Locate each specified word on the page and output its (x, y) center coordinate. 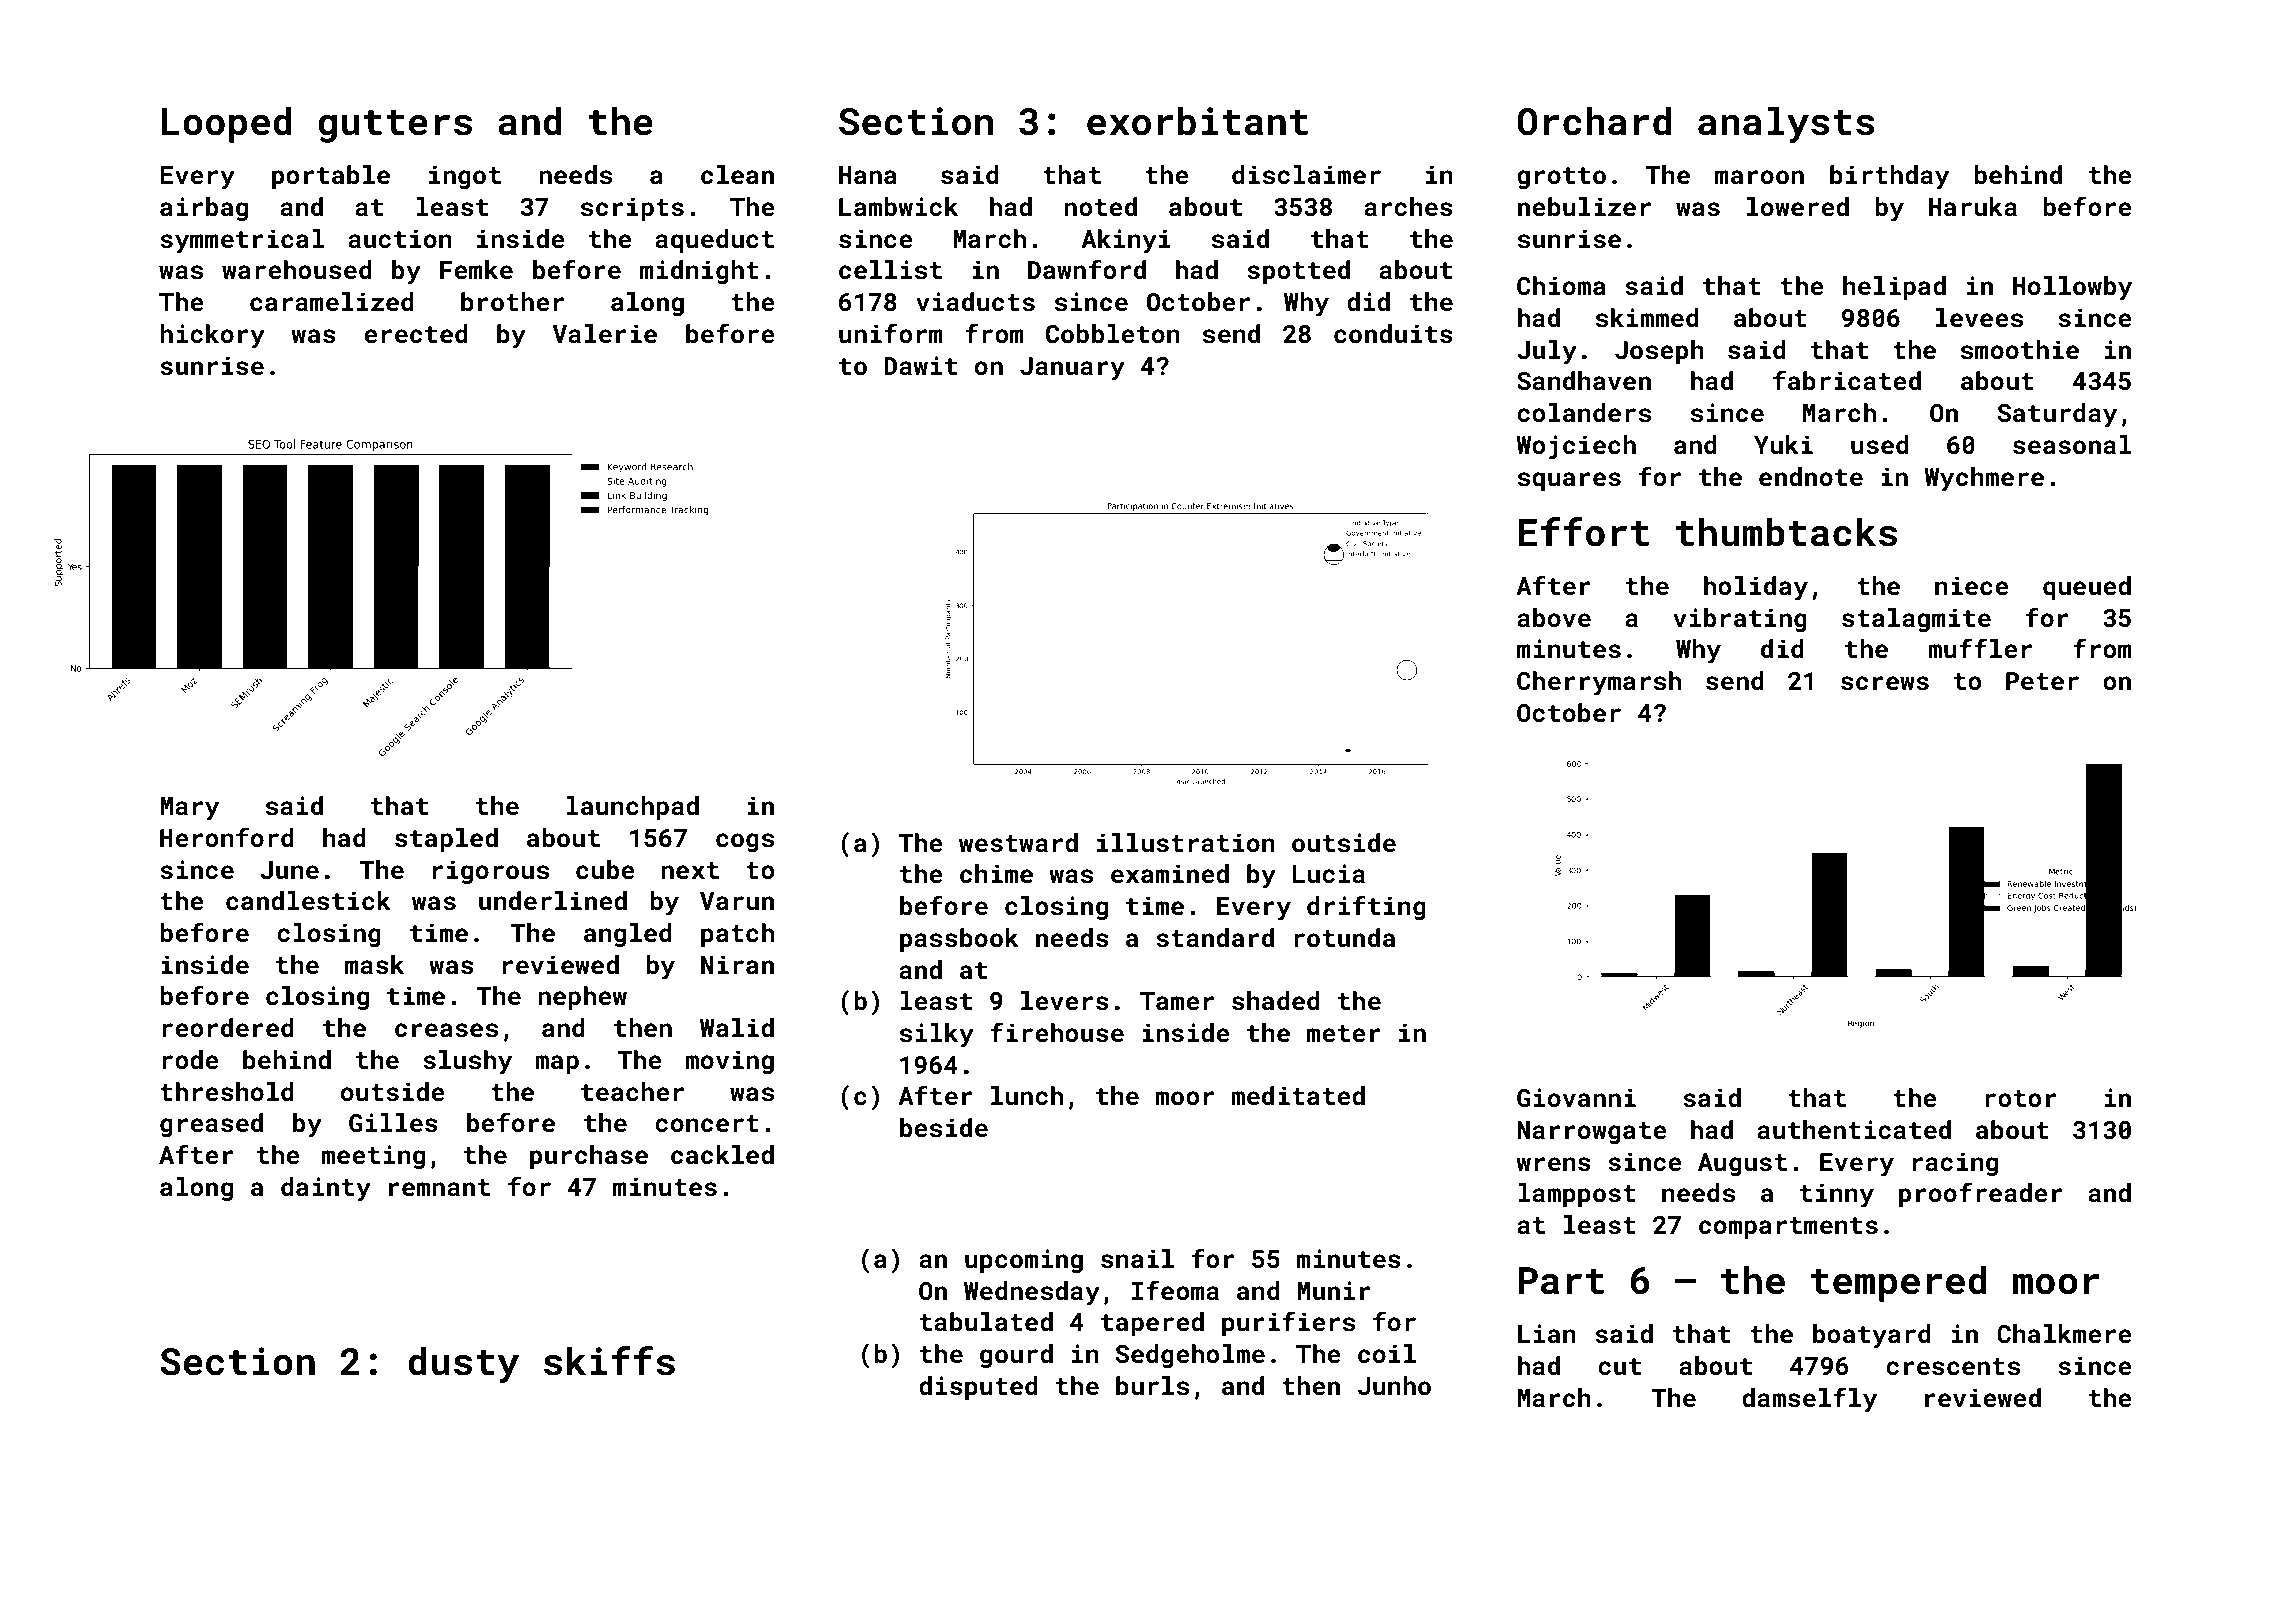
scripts (632, 209)
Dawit (920, 366)
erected (416, 334)
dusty (463, 1365)
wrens (1553, 1164)
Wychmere (1984, 479)
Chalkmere (2064, 1334)
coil (1387, 1354)
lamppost (1577, 1195)
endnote (1811, 477)
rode (190, 1060)
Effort (1584, 532)
